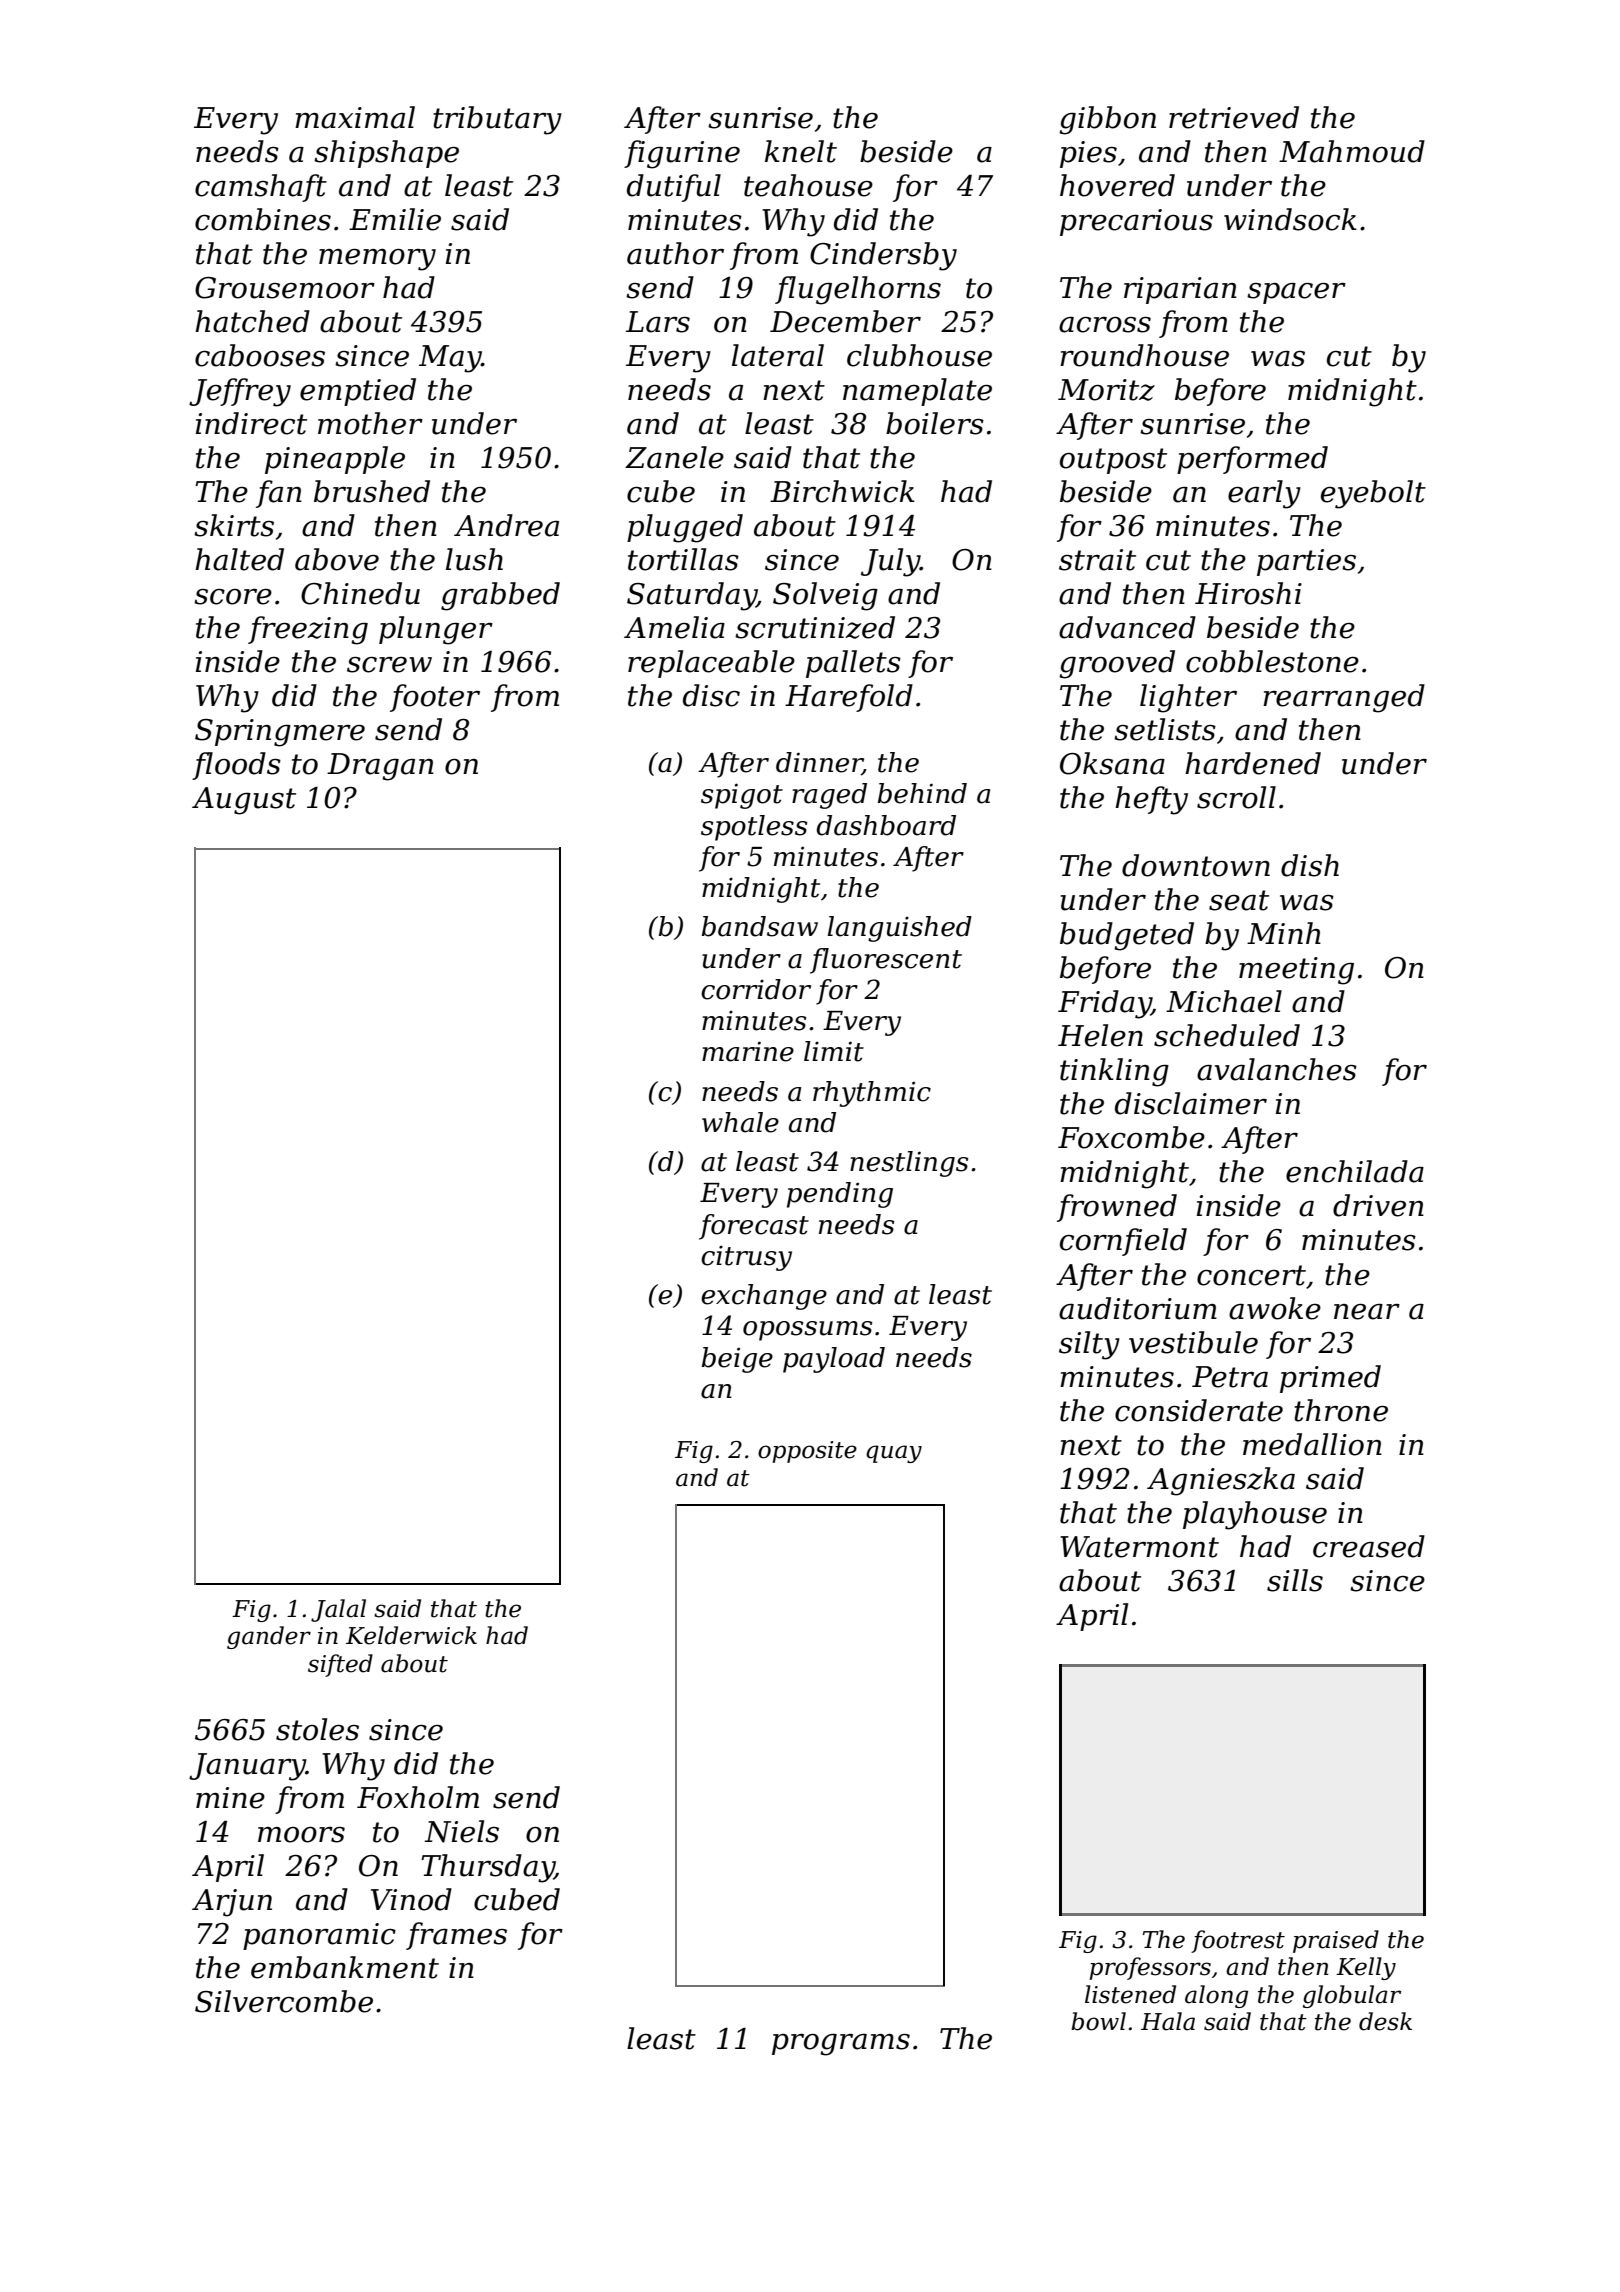 The width and height of the page is (1620, 2292). Describe the element at coordinates (801, 151) in the page. I see `knelt` at that location.
